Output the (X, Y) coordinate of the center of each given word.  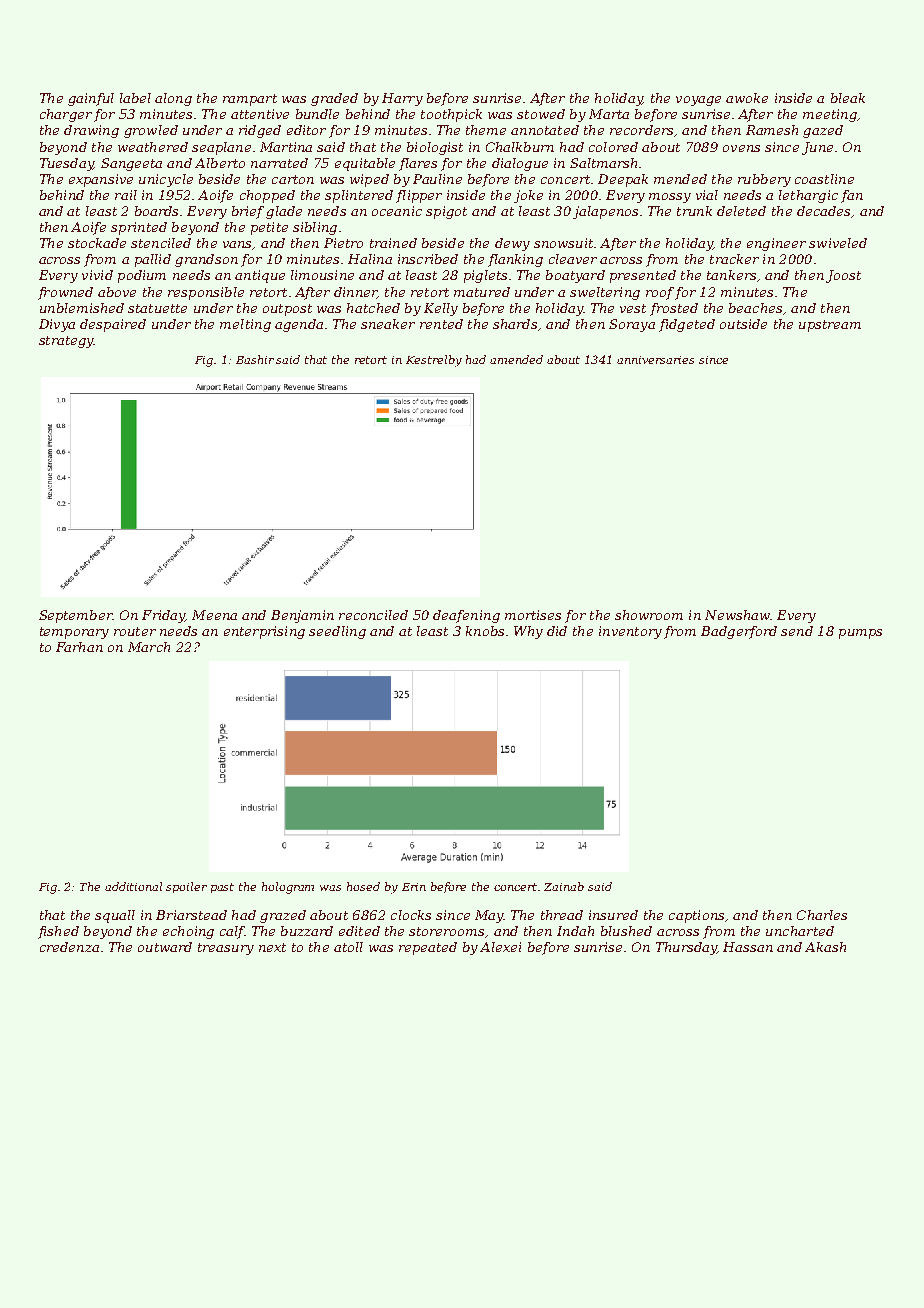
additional (133, 886)
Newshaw (737, 615)
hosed (363, 886)
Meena (214, 615)
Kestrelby (434, 361)
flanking (515, 260)
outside (743, 324)
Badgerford (739, 632)
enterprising (264, 632)
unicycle (166, 180)
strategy (66, 342)
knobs (485, 631)
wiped (369, 180)
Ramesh (772, 130)
